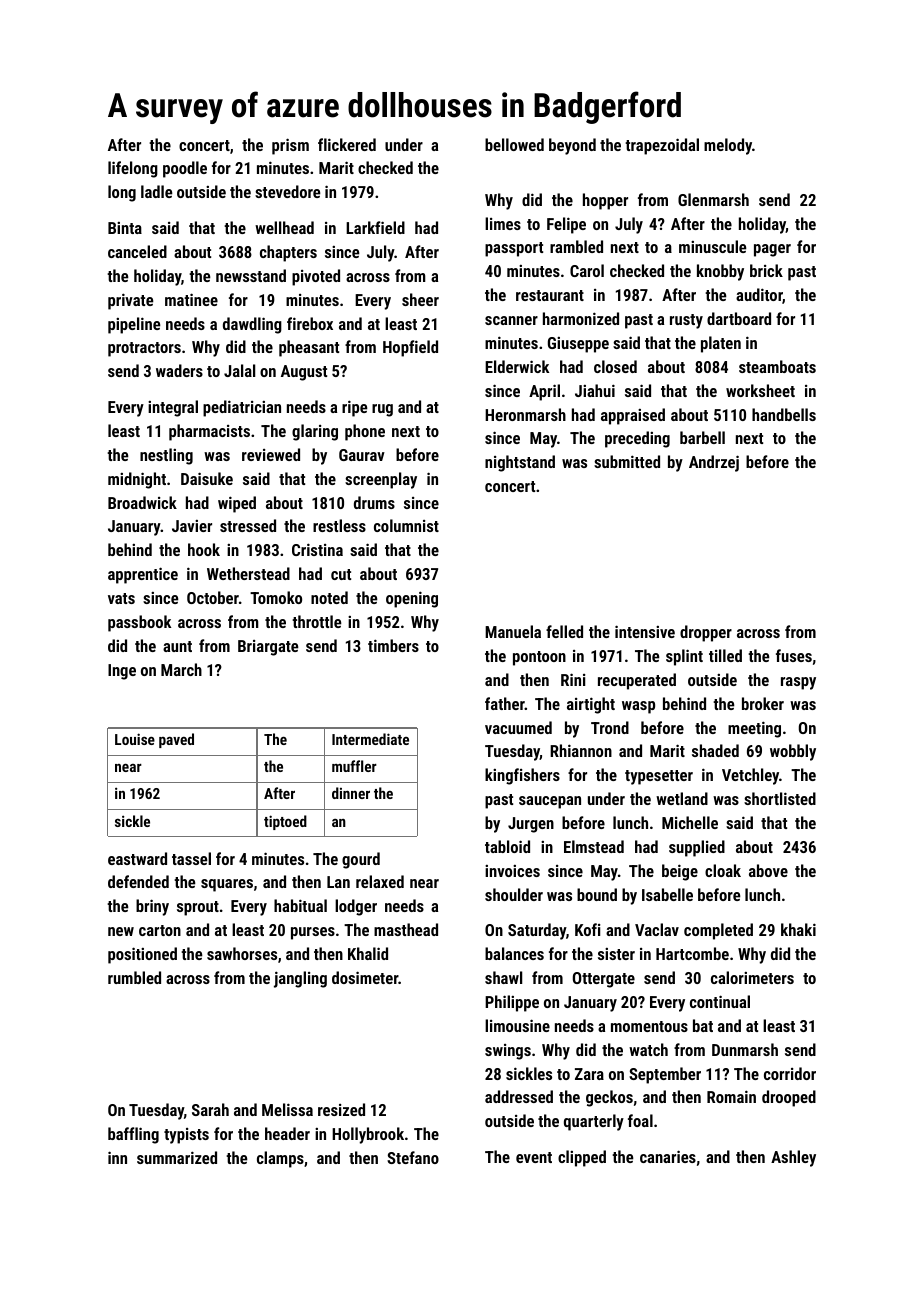 This image has width=924, height=1314. Describe the element at coordinates (505, 703) in the image. I see `father` at that location.
